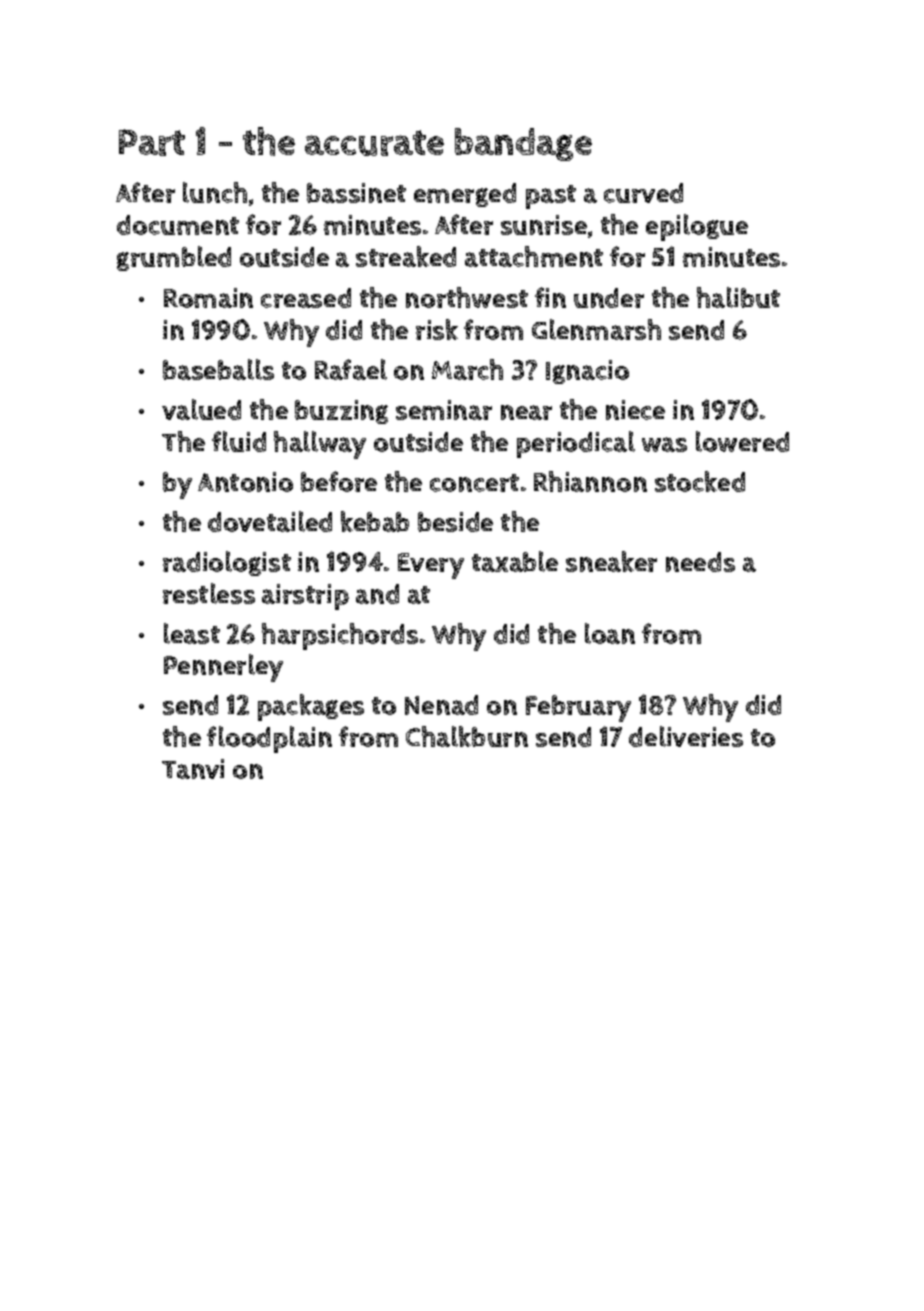  I want to click on restless, so click(209, 593).
